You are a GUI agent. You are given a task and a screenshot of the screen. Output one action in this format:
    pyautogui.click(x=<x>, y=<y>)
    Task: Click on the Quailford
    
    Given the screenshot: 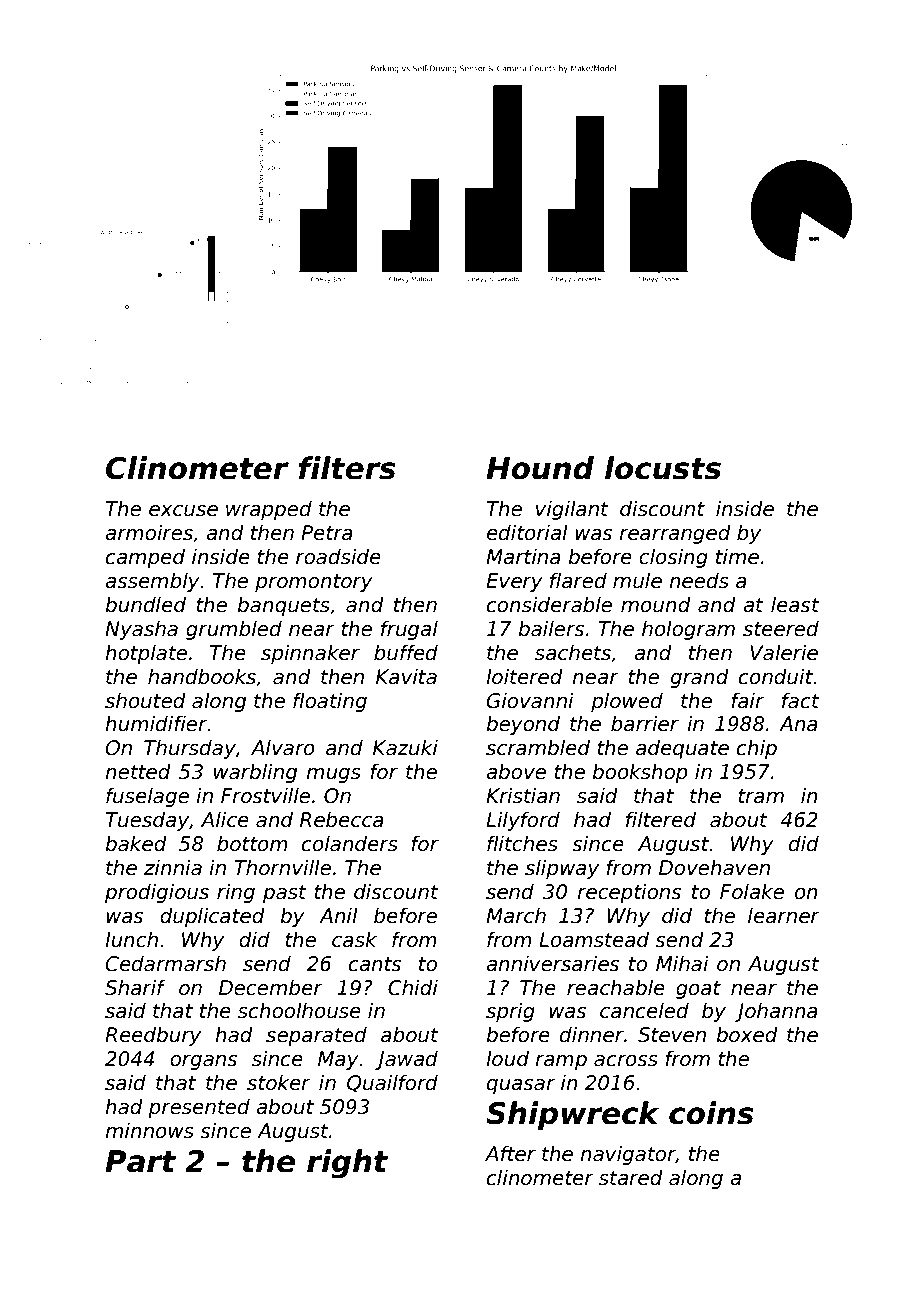 What is the action you would take?
    pyautogui.click(x=392, y=1083)
